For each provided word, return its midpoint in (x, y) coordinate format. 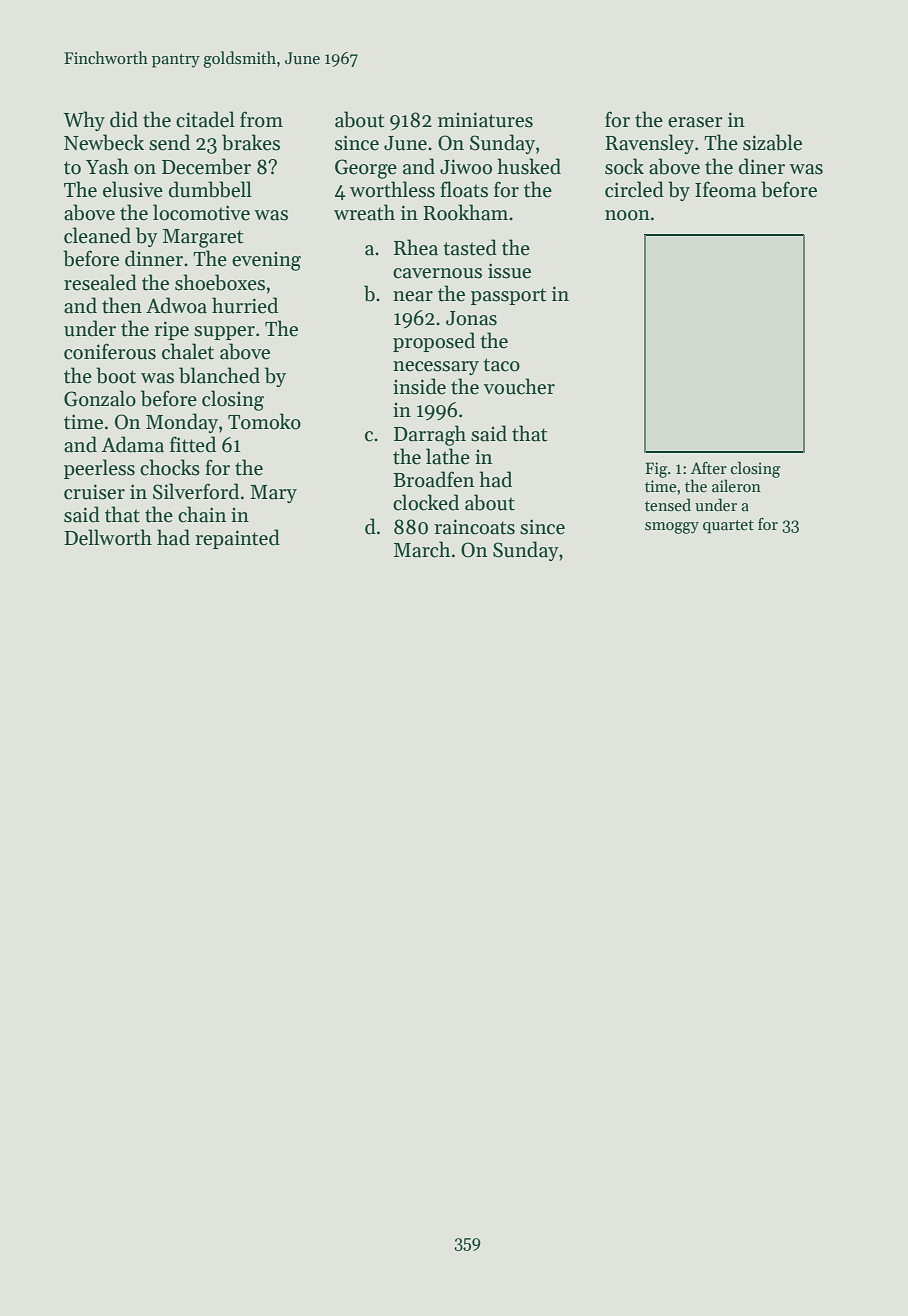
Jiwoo (466, 167)
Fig (656, 470)
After (709, 468)
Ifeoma (726, 189)
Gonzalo (100, 398)
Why (84, 121)
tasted (470, 247)
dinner (154, 258)
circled (634, 189)
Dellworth (108, 537)
